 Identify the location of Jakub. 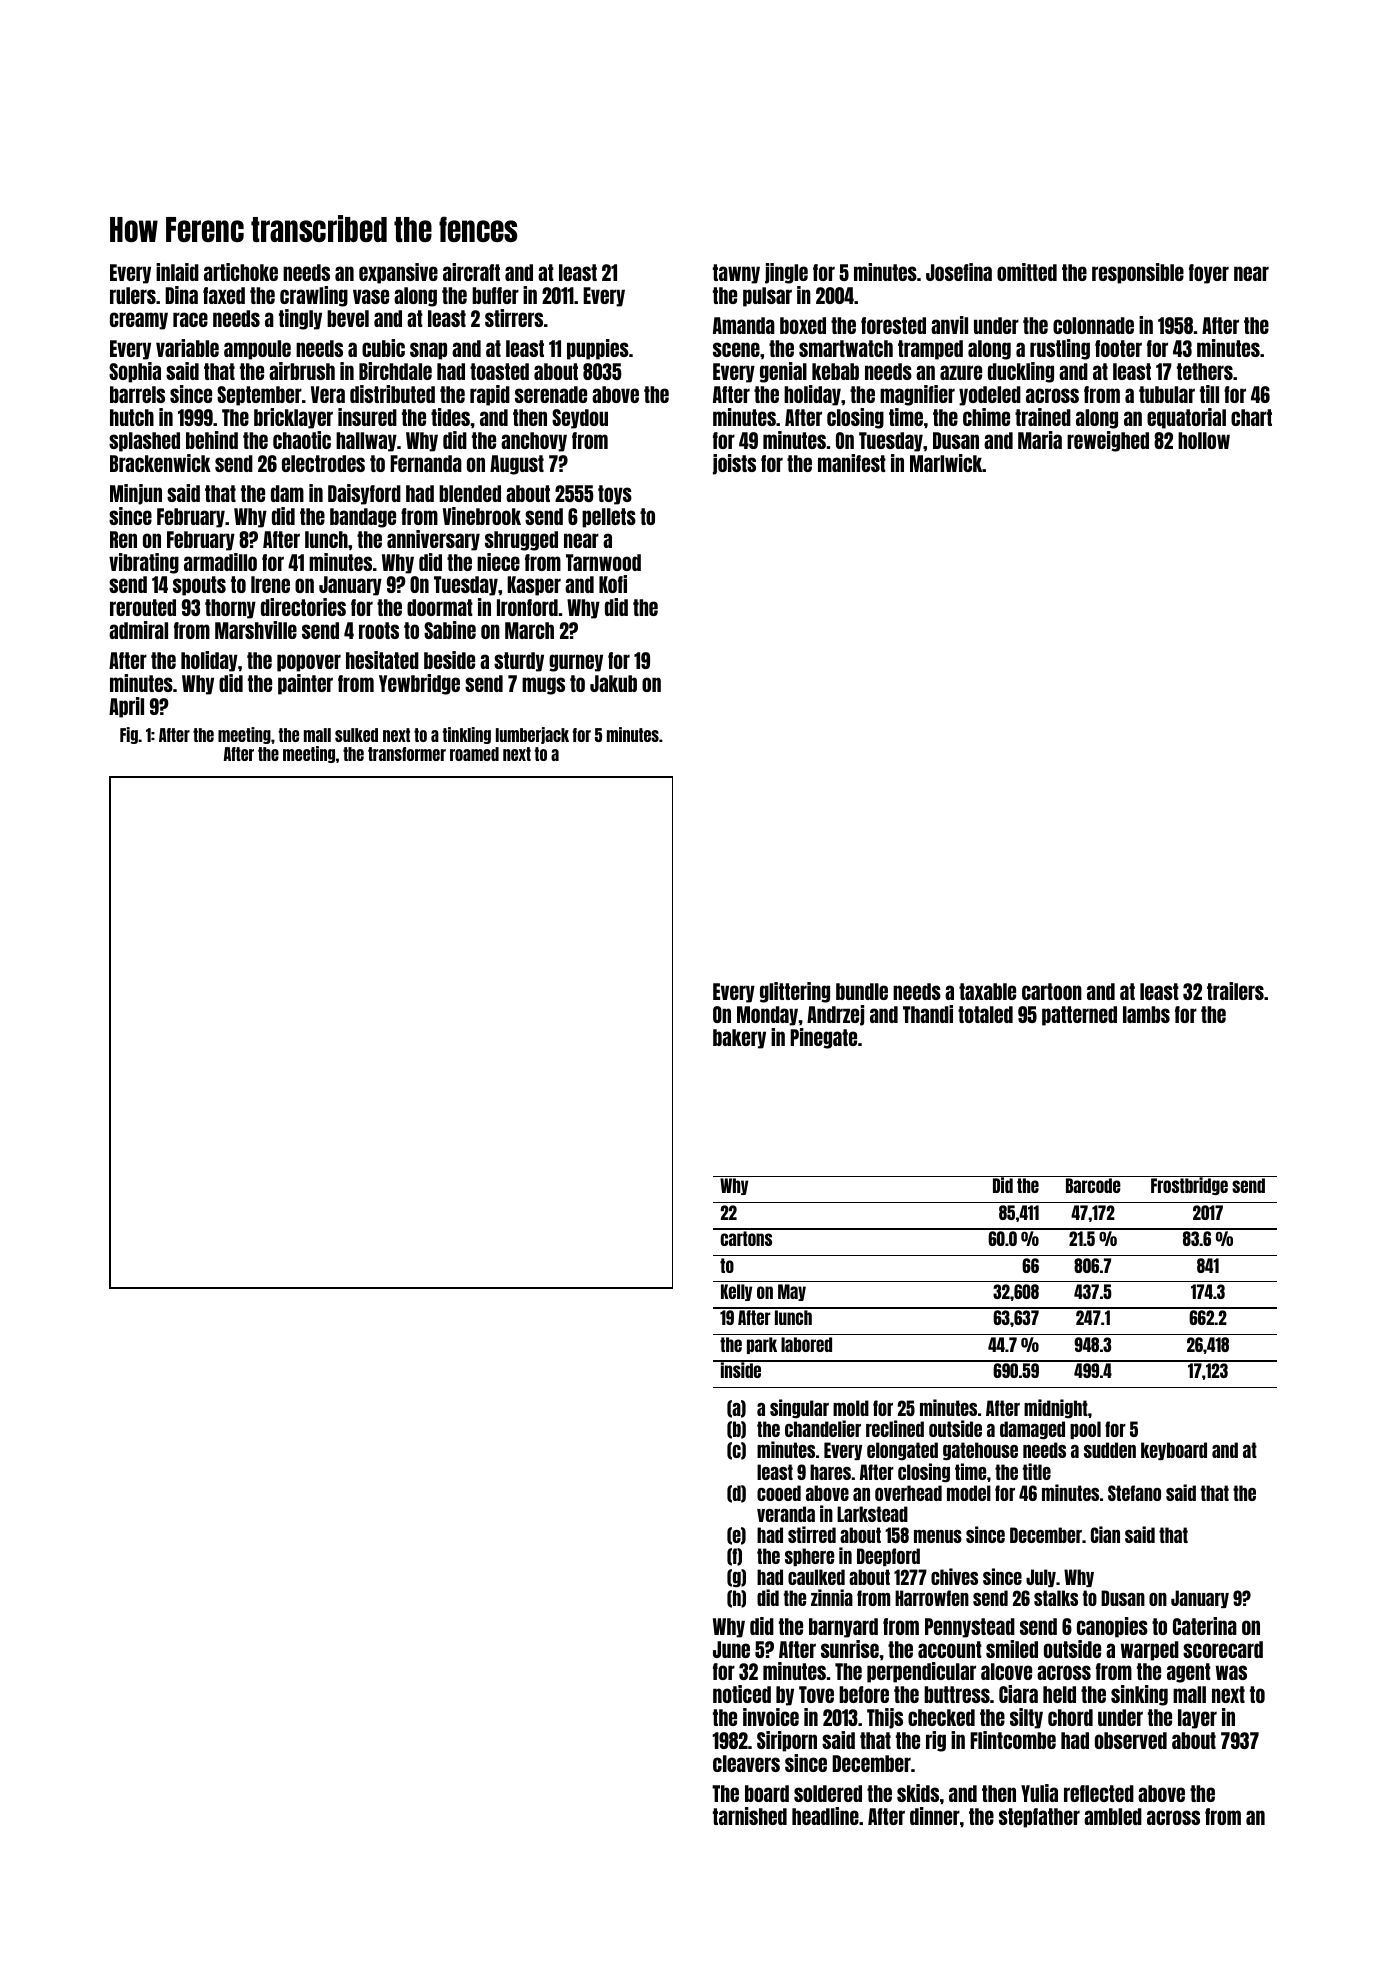
(613, 683).
